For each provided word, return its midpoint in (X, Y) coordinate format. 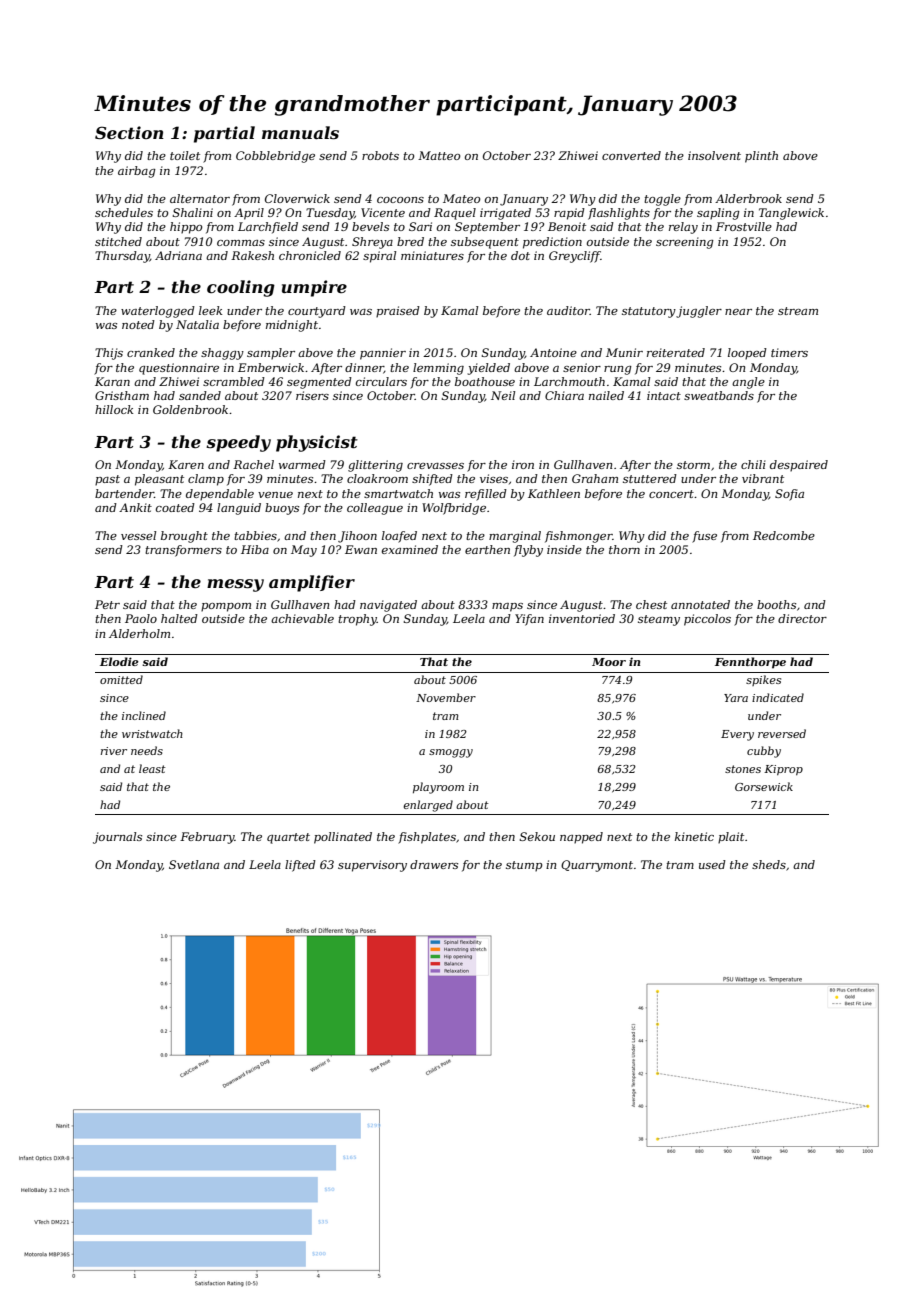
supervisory (372, 866)
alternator (200, 198)
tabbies (255, 535)
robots (380, 155)
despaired (799, 466)
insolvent (714, 155)
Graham (595, 478)
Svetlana (194, 864)
